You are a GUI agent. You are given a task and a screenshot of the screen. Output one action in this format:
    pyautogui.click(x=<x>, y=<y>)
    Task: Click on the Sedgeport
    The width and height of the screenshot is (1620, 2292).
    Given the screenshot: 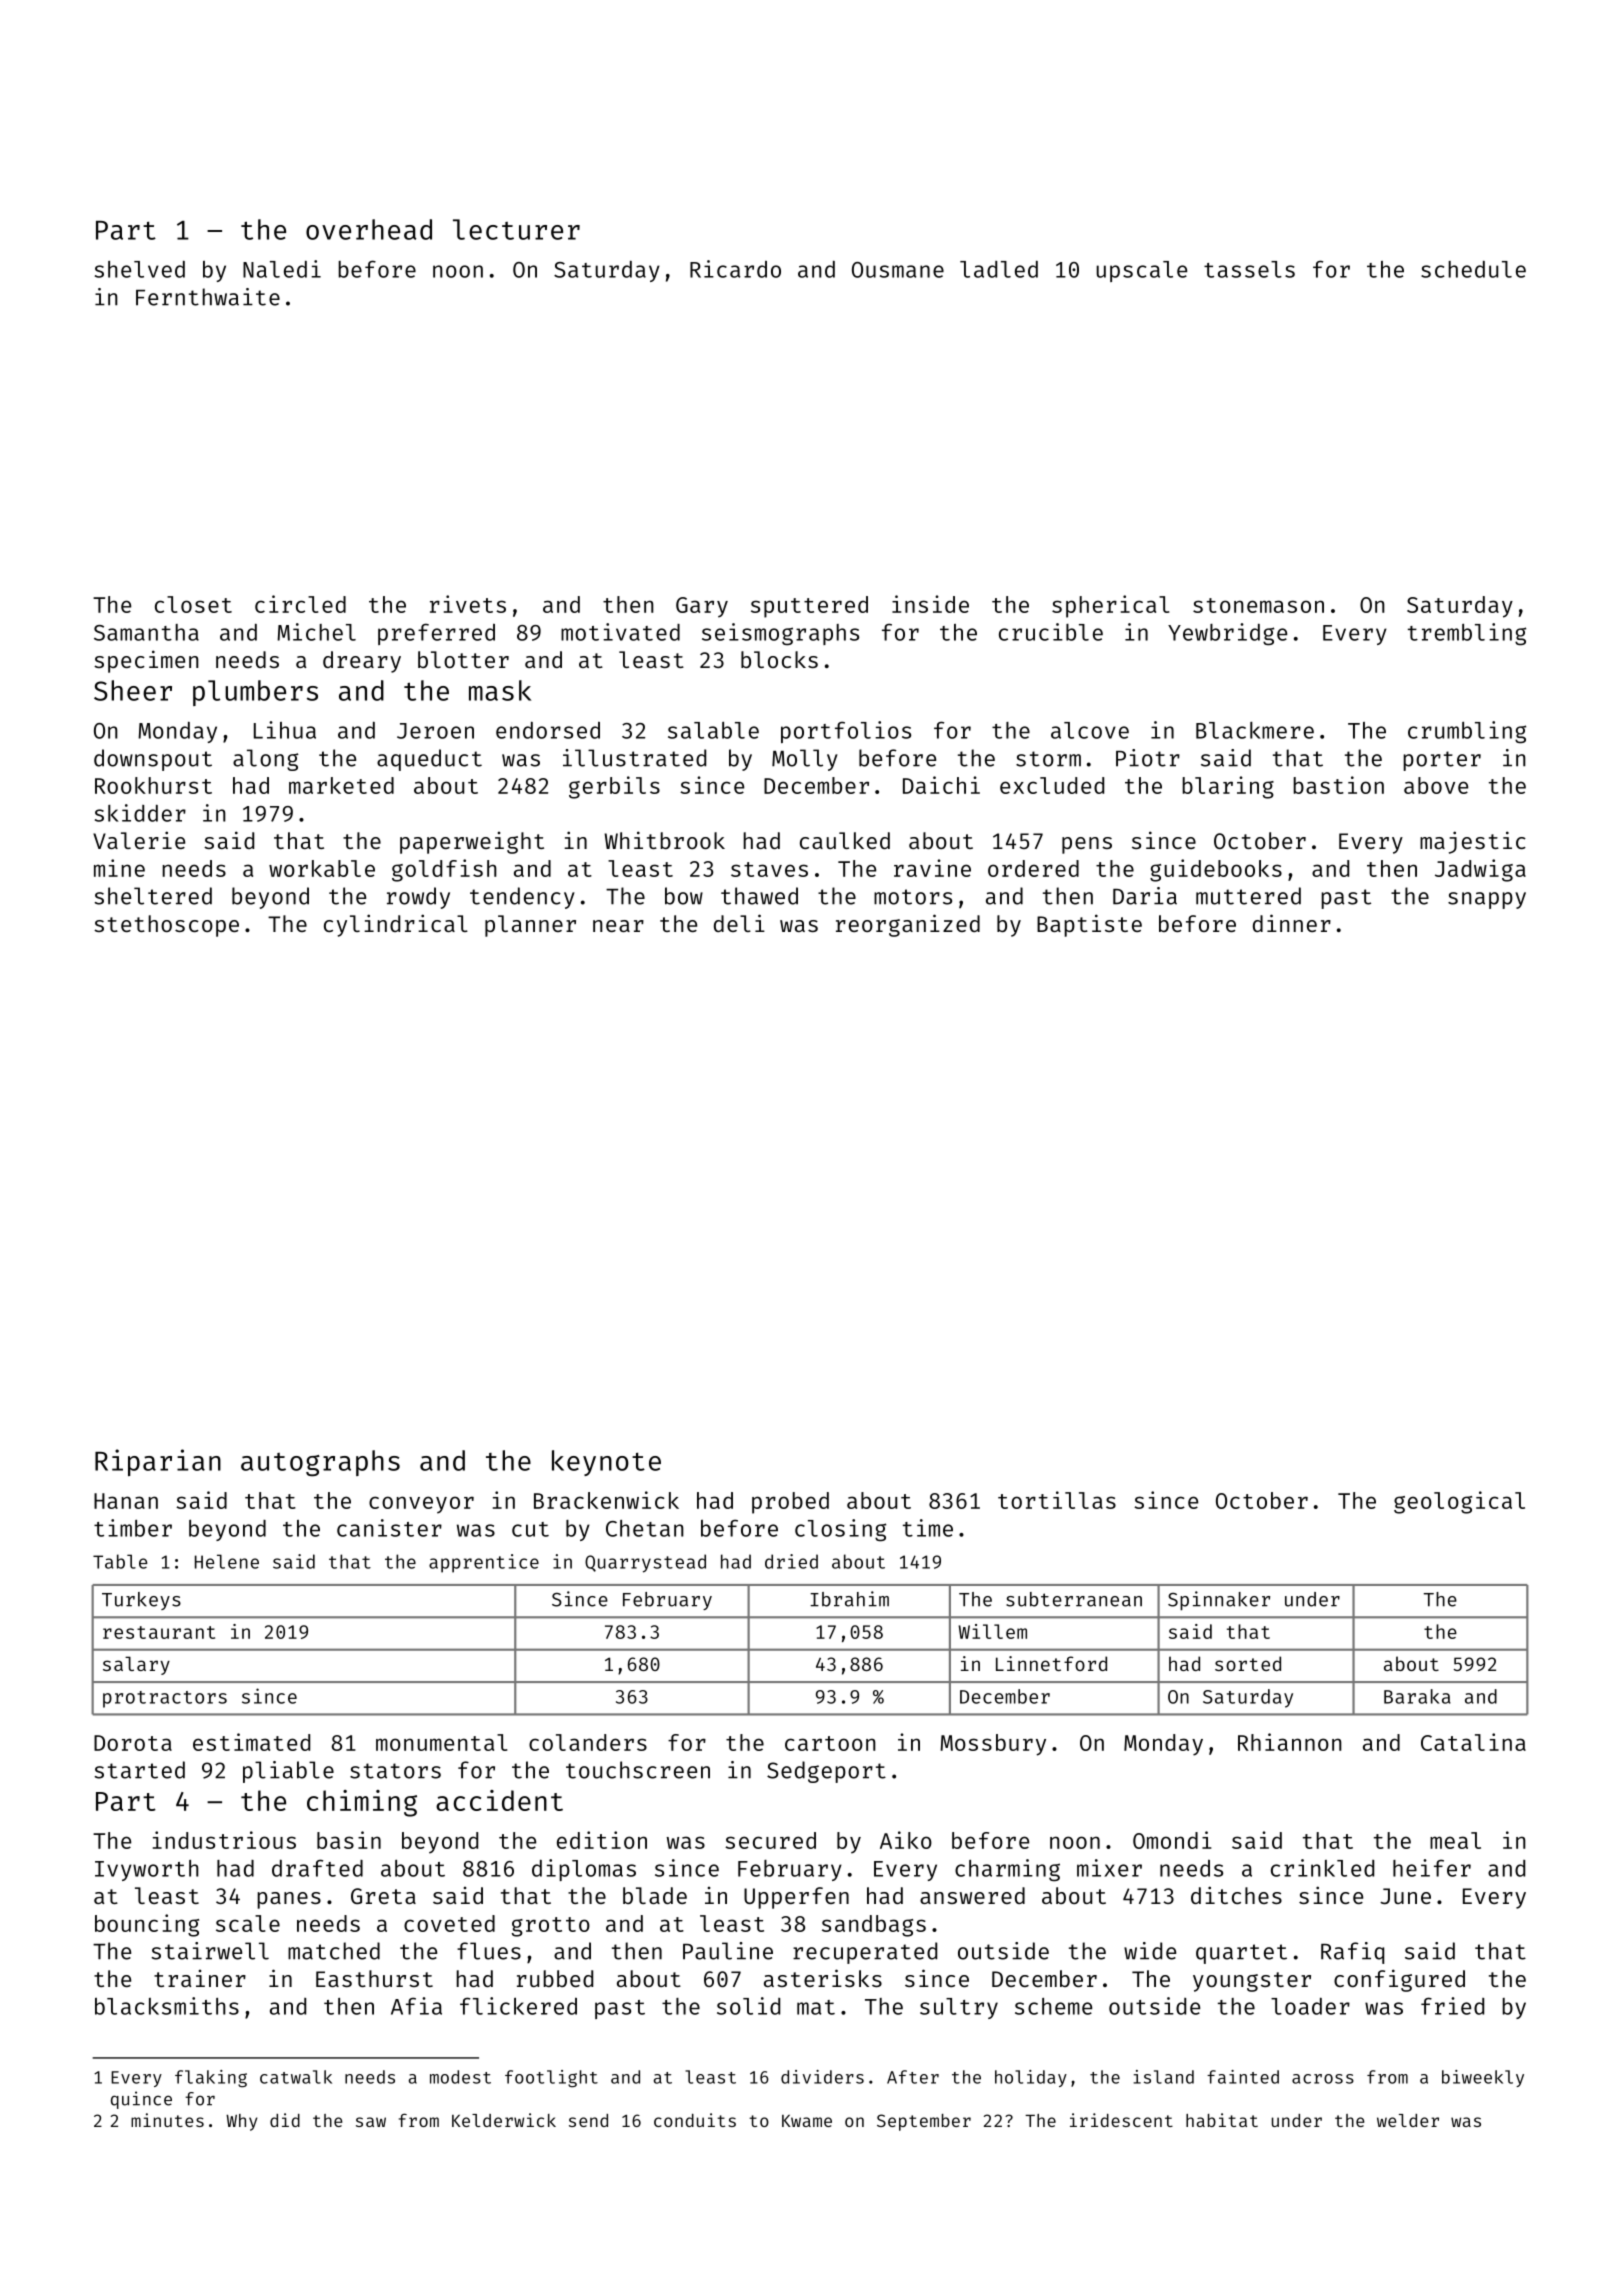 What is the action you would take?
    pyautogui.click(x=826, y=1772)
